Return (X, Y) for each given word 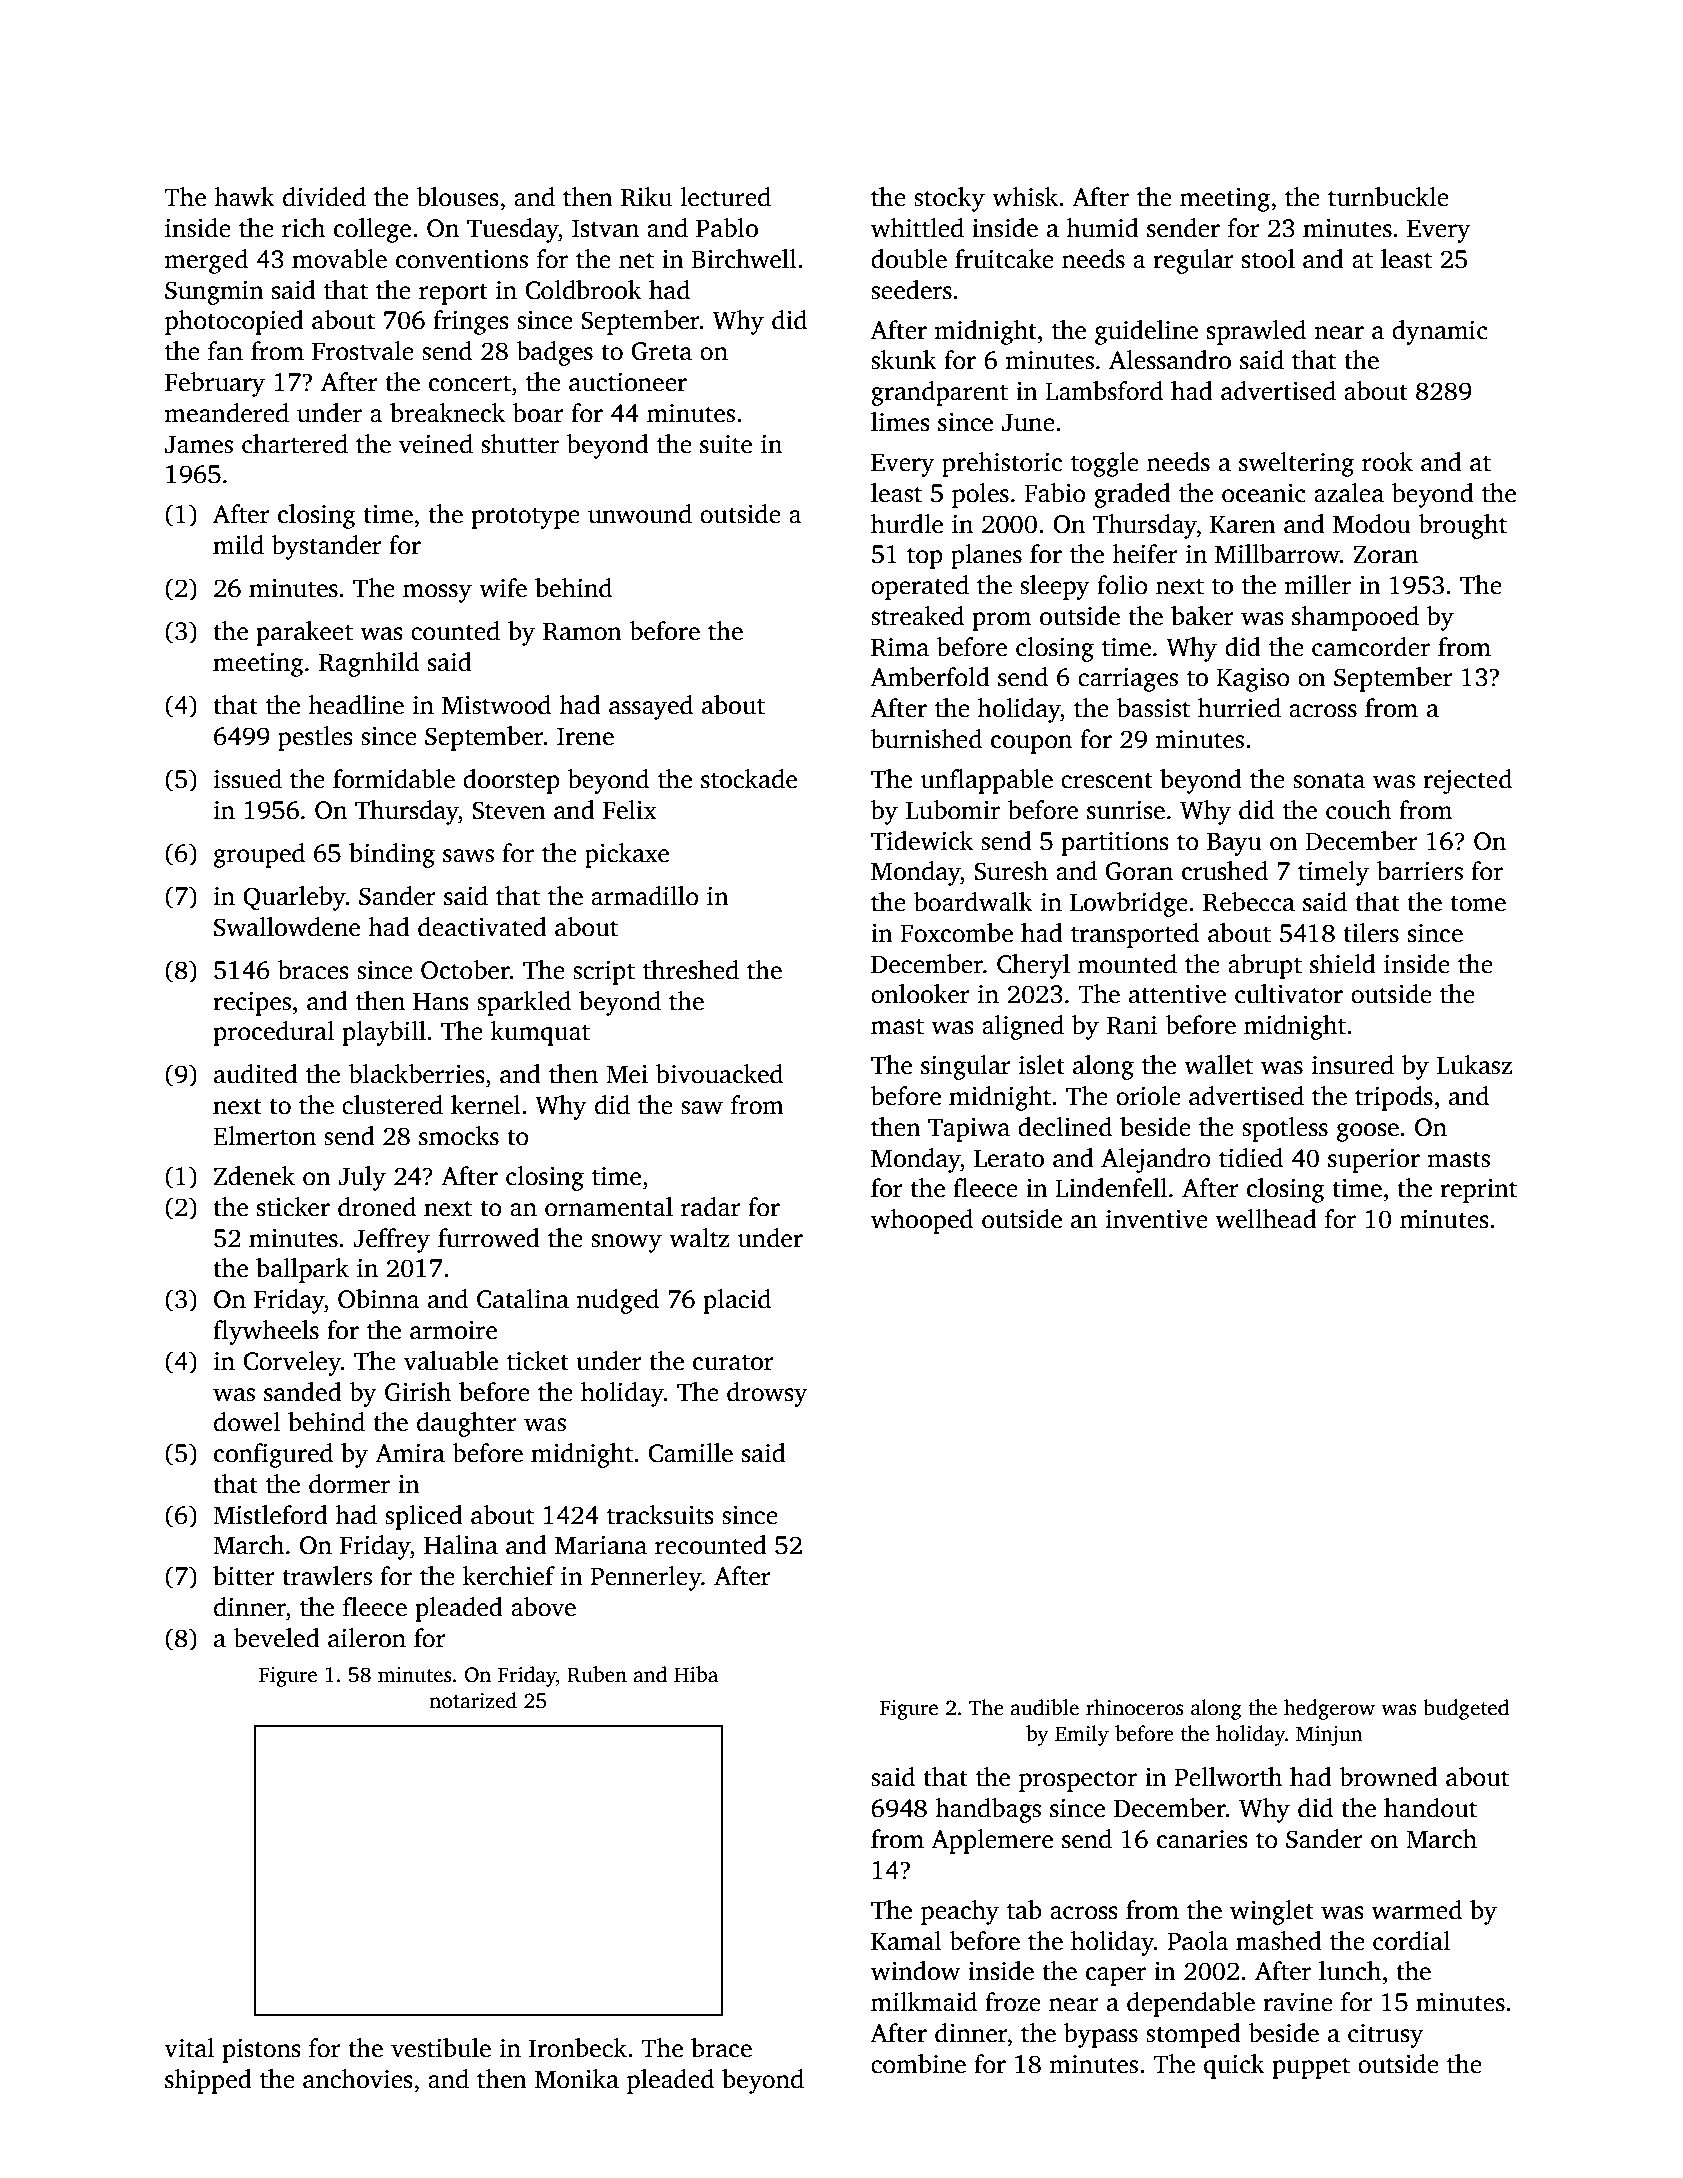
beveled (276, 1638)
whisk (1025, 197)
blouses (458, 197)
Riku (646, 197)
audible (1044, 1707)
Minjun (1329, 1736)
